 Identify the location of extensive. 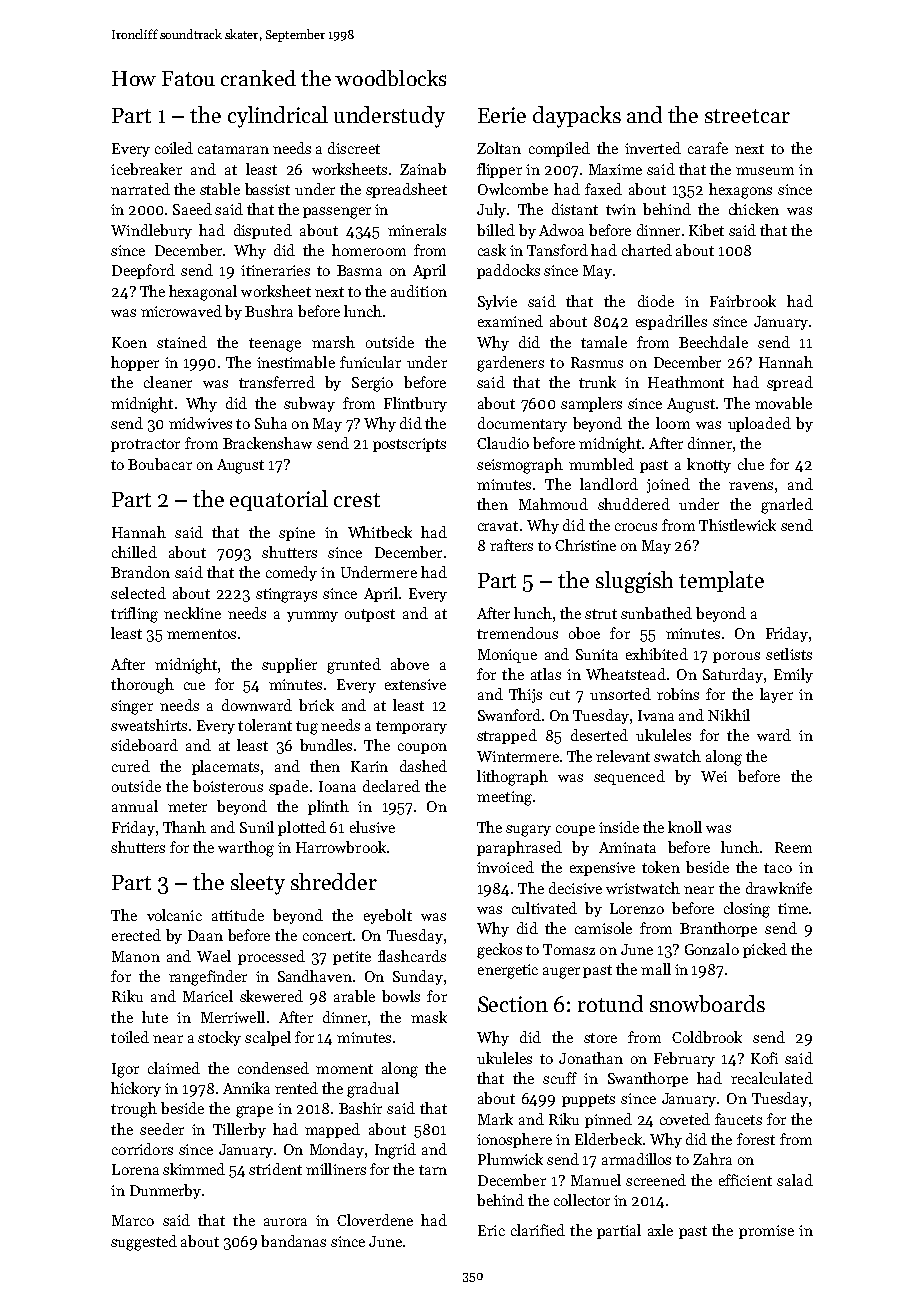
(415, 684).
